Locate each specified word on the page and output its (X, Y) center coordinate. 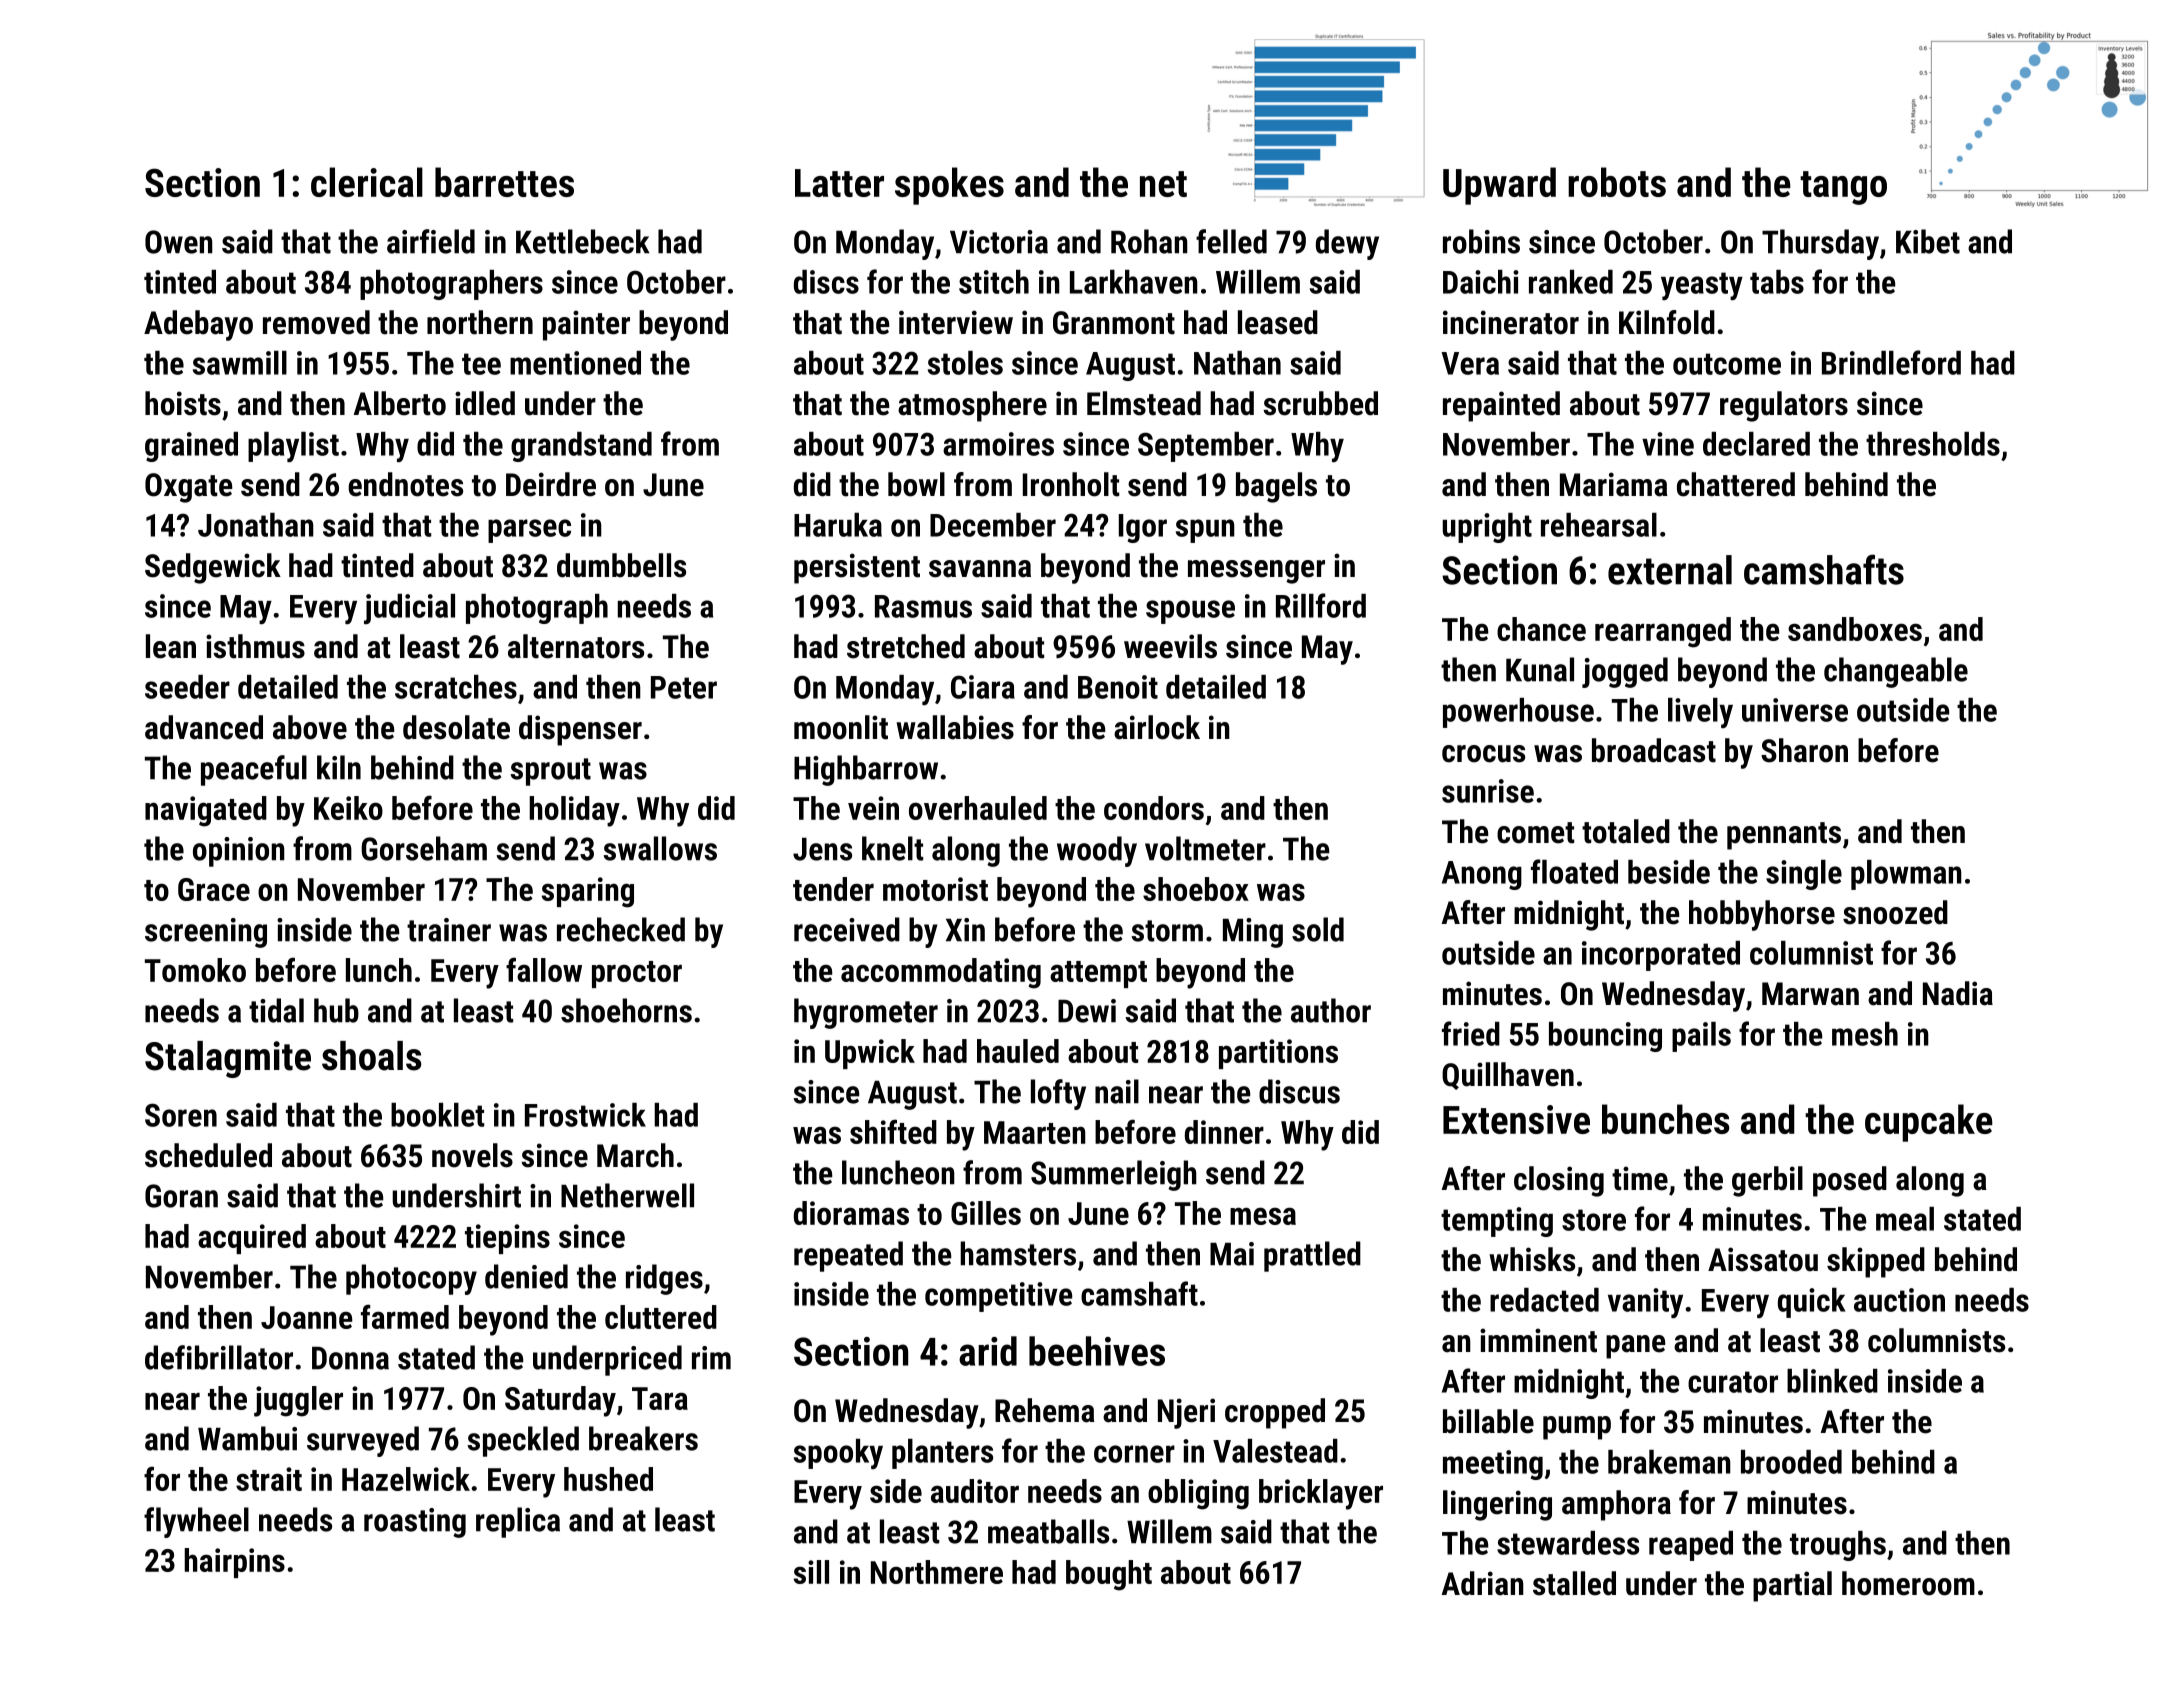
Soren (181, 1115)
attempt (1098, 974)
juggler (298, 1401)
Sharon (1804, 750)
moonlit (841, 727)
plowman (1906, 875)
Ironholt (1071, 484)
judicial (409, 609)
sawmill (240, 363)
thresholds (1933, 444)
